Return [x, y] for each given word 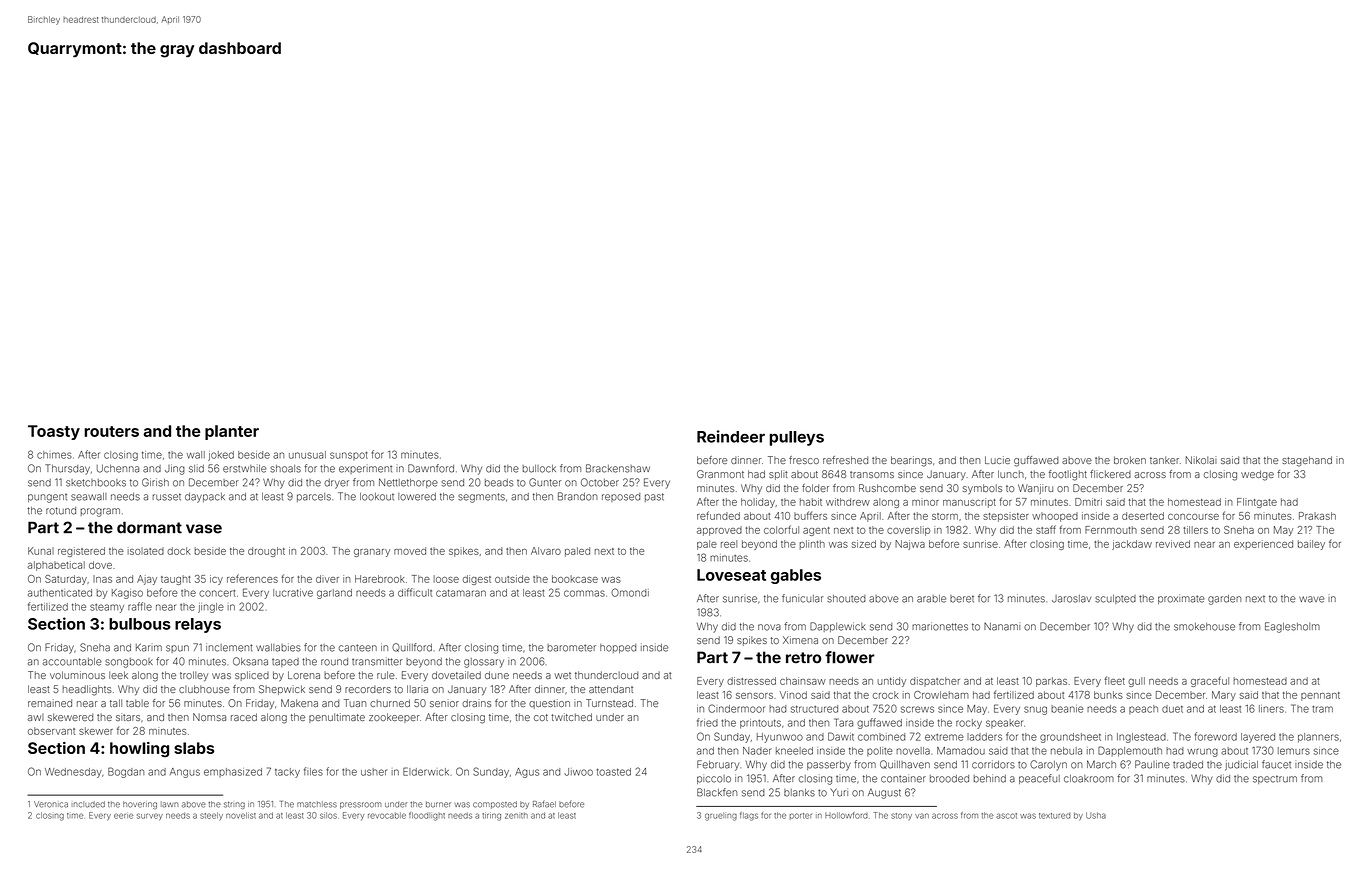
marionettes [940, 626]
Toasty [54, 432]
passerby [829, 766]
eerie [123, 816]
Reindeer [731, 436]
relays [198, 625]
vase [204, 529]
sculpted [1115, 599]
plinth [812, 545]
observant [51, 731]
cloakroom [1089, 779]
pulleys [797, 438]
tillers [1195, 530]
